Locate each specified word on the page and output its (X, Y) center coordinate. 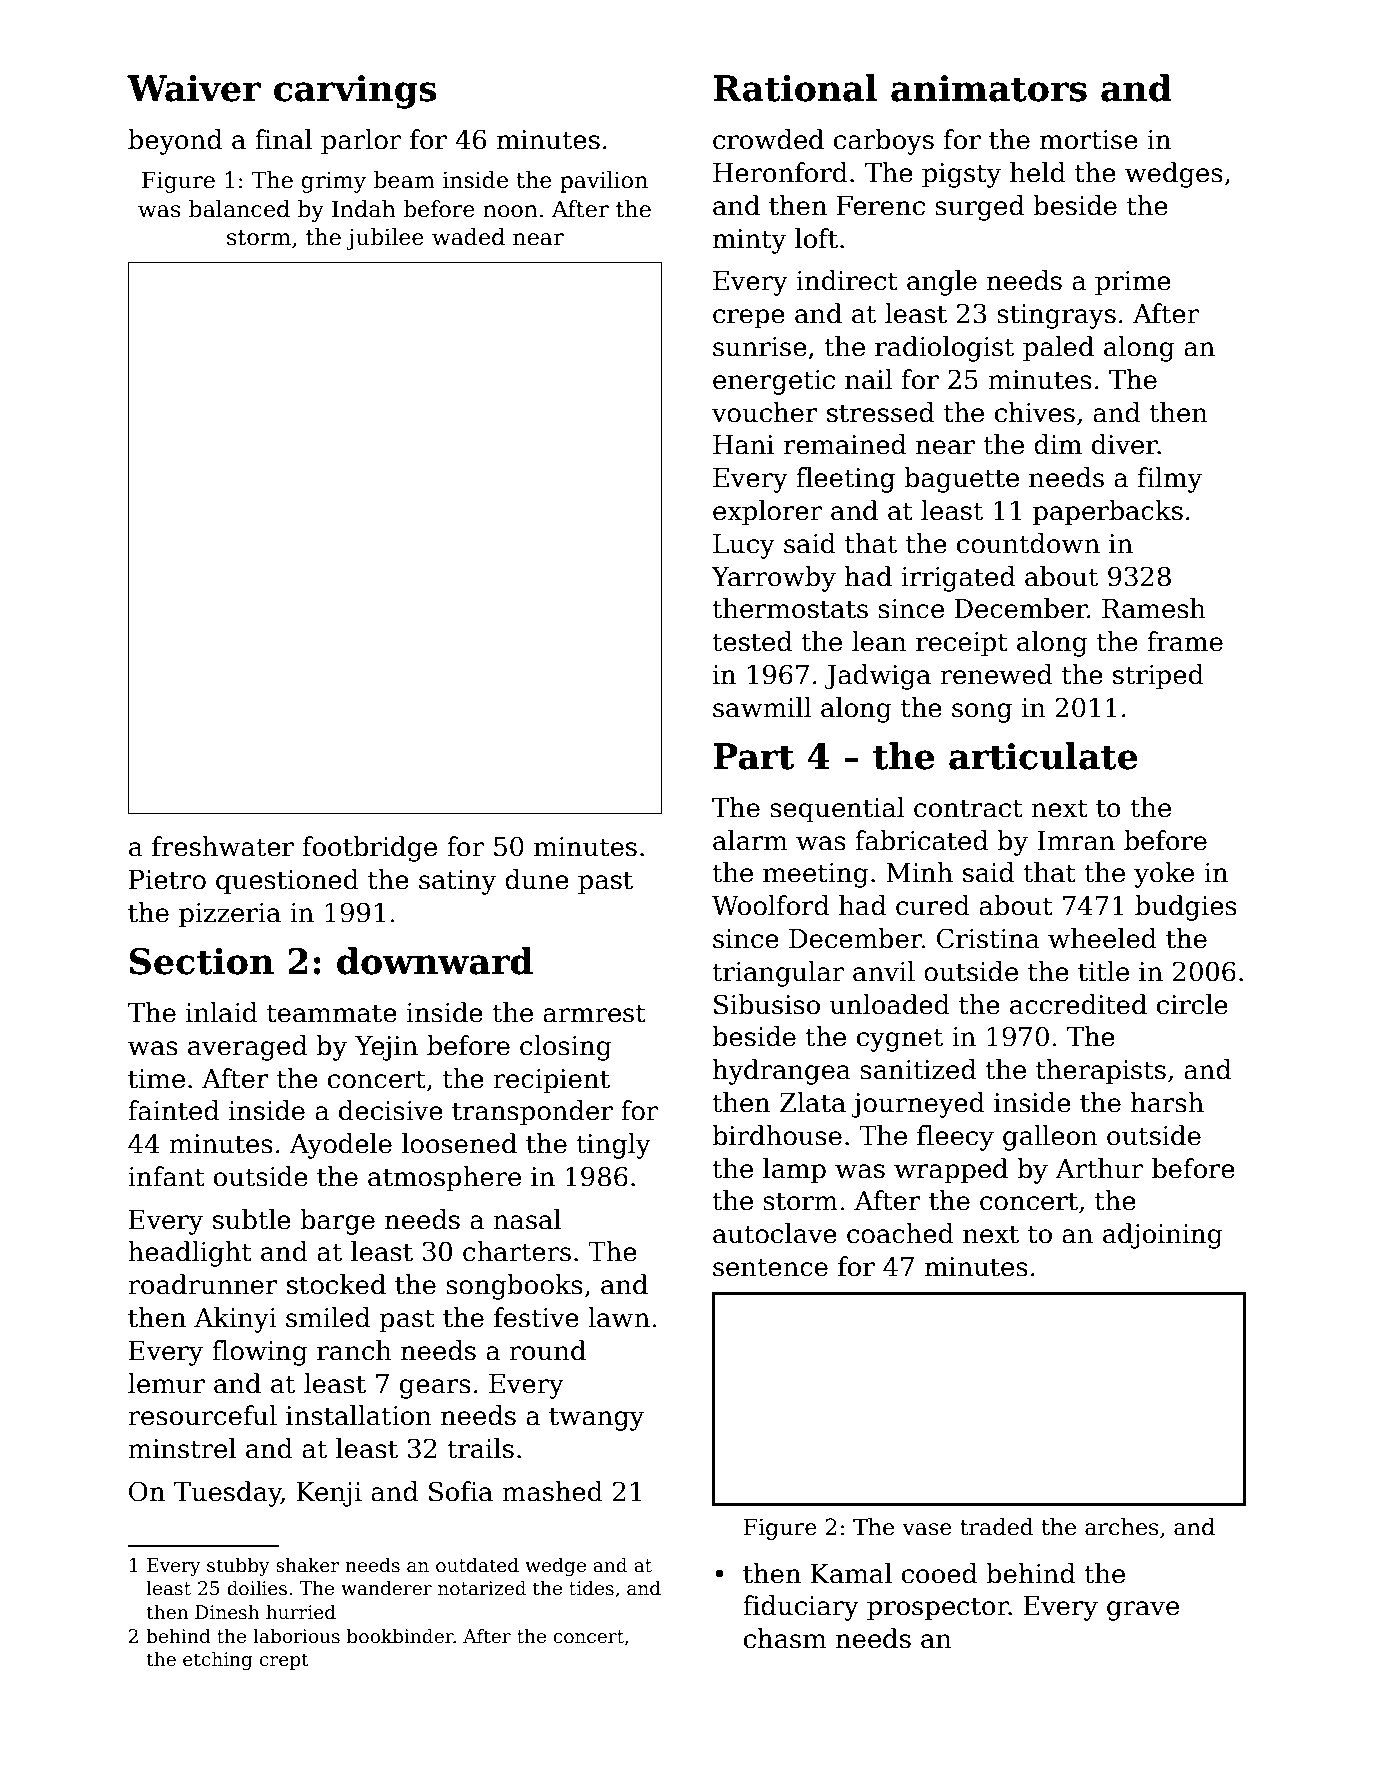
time (156, 1079)
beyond (175, 142)
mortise (1089, 140)
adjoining (1163, 1236)
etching (217, 1660)
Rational (795, 88)
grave (1143, 1611)
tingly (613, 1146)
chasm (785, 1638)
